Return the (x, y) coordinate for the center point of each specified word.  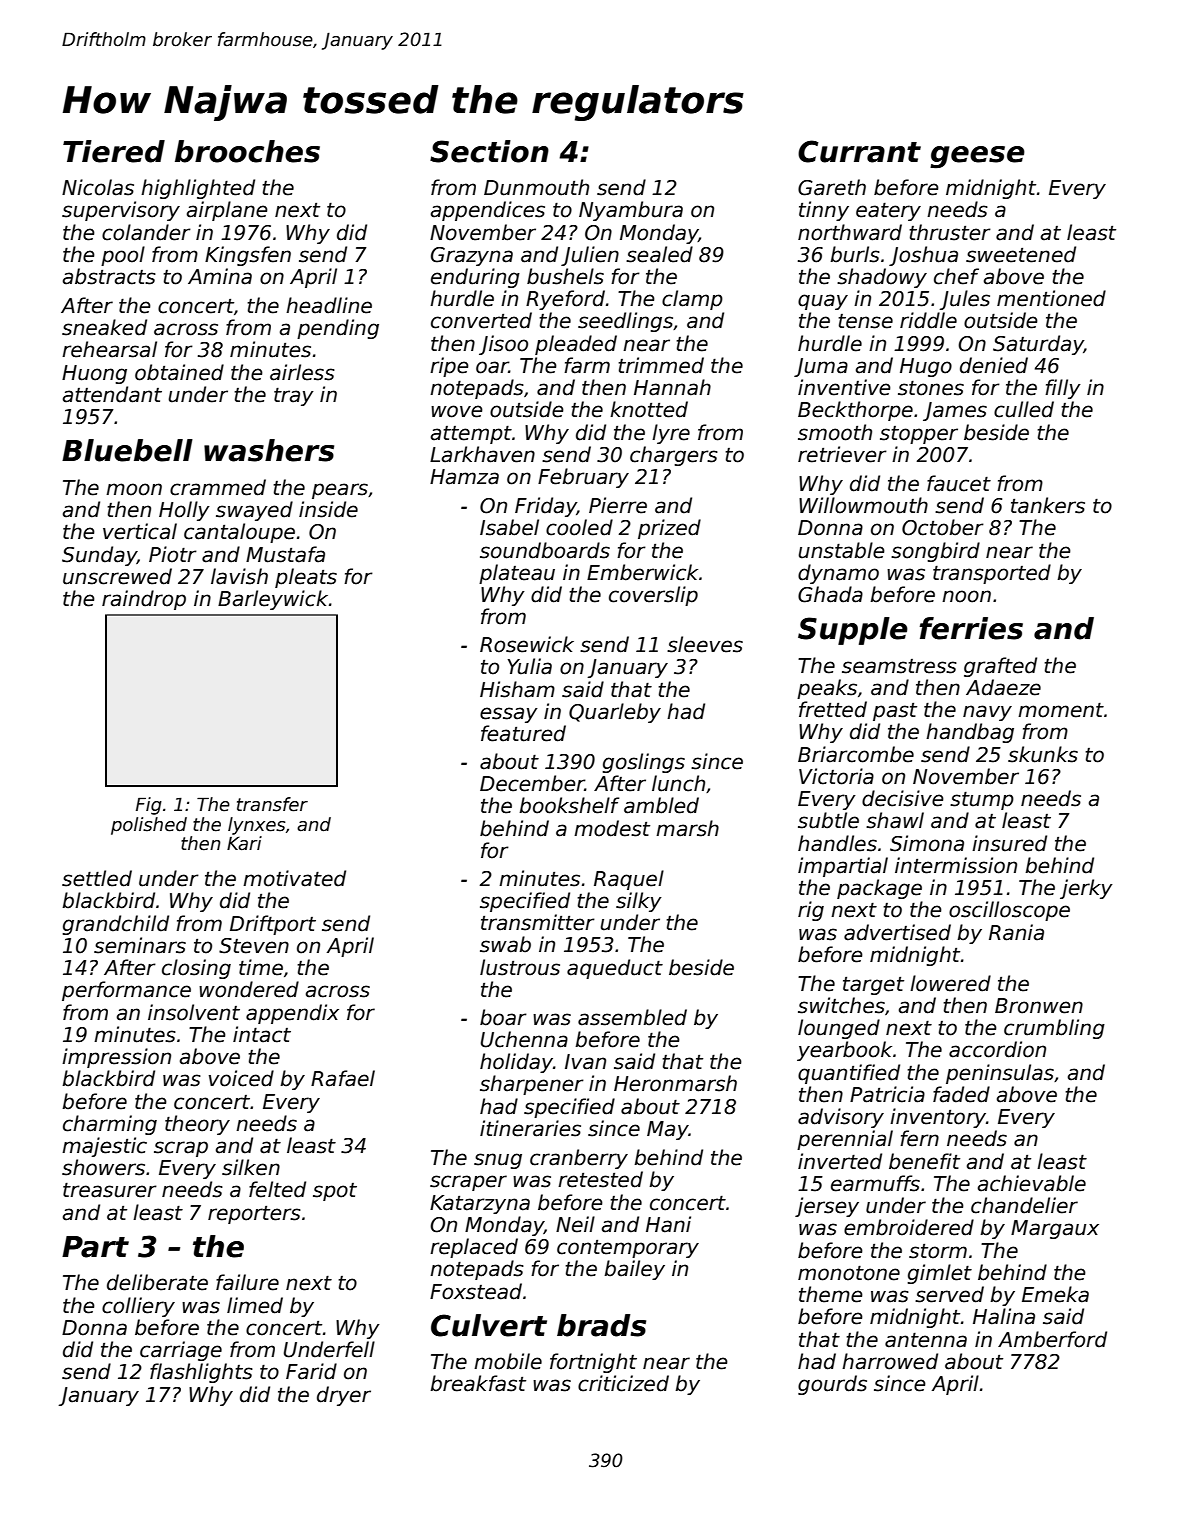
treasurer (110, 1190)
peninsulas (1000, 1074)
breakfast (478, 1383)
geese (977, 157)
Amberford (1052, 1339)
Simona (927, 843)
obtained (179, 372)
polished (149, 826)
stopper (919, 435)
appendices (488, 211)
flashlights (201, 1373)
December (532, 783)
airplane (227, 211)
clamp (692, 300)
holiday (516, 1063)
